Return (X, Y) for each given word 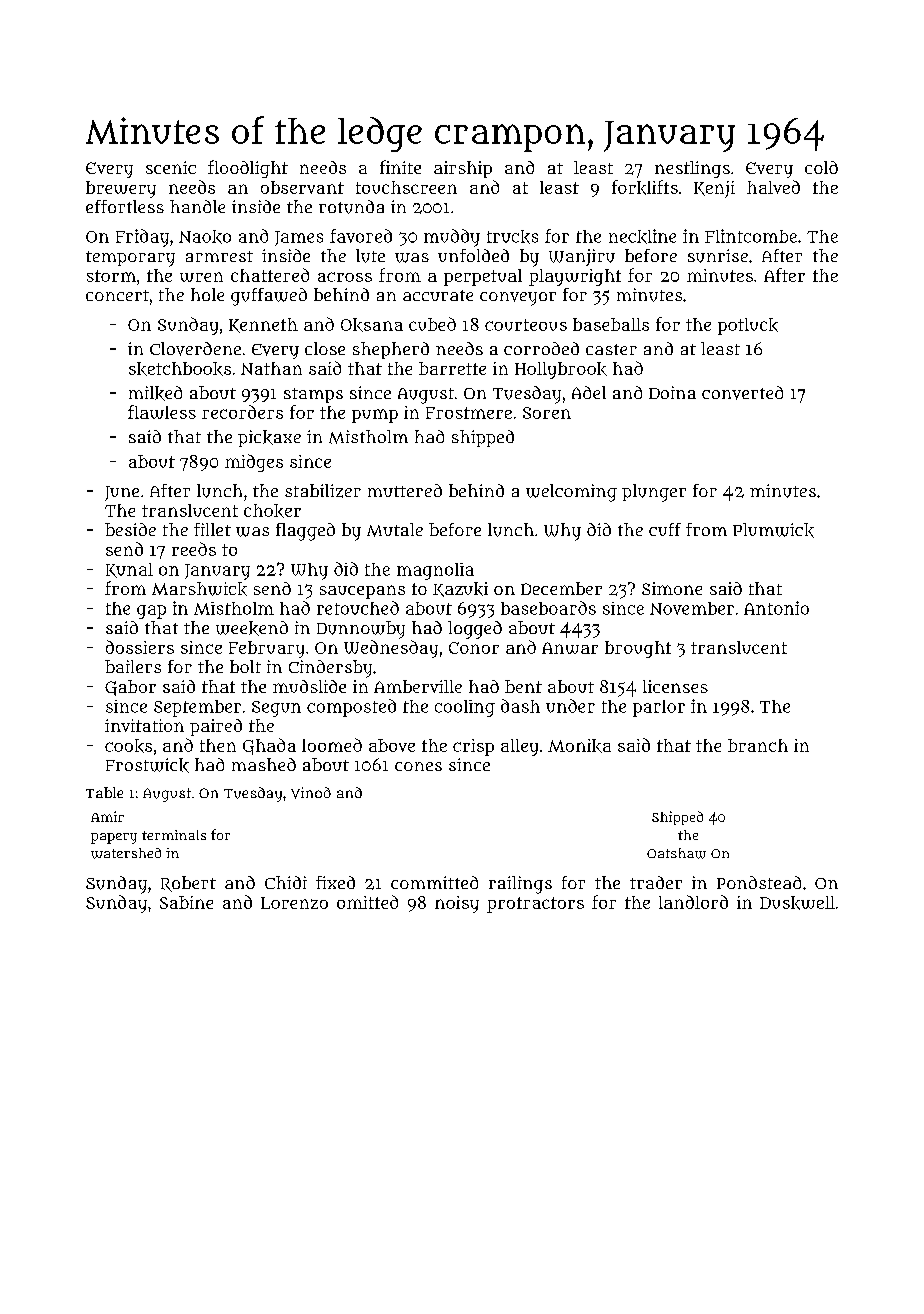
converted (742, 393)
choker (272, 511)
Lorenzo (294, 903)
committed (434, 882)
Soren (547, 413)
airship (463, 169)
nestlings (692, 169)
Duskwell (797, 903)
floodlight (248, 169)
